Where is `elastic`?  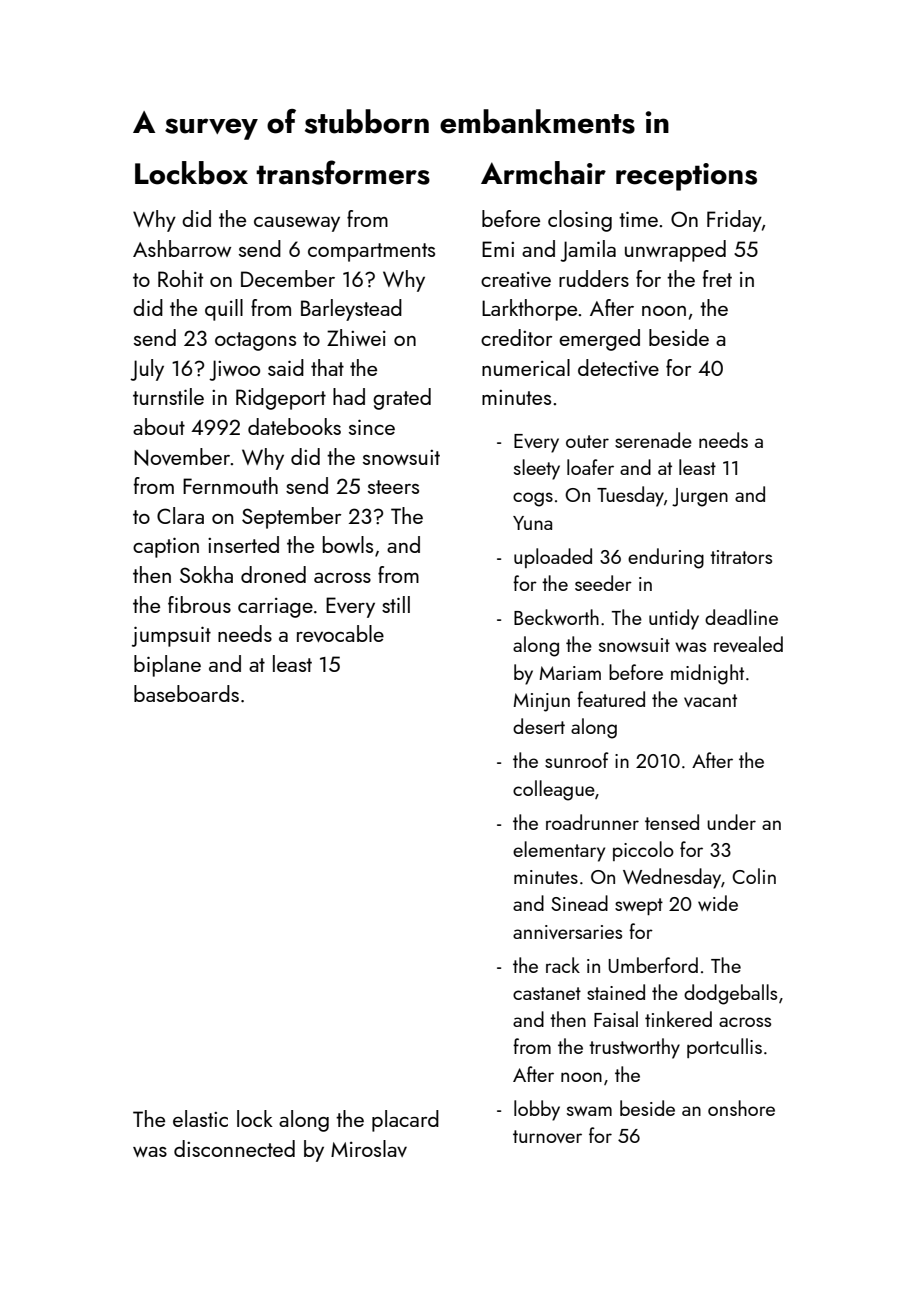
elastic is located at coordinates (200, 1118).
